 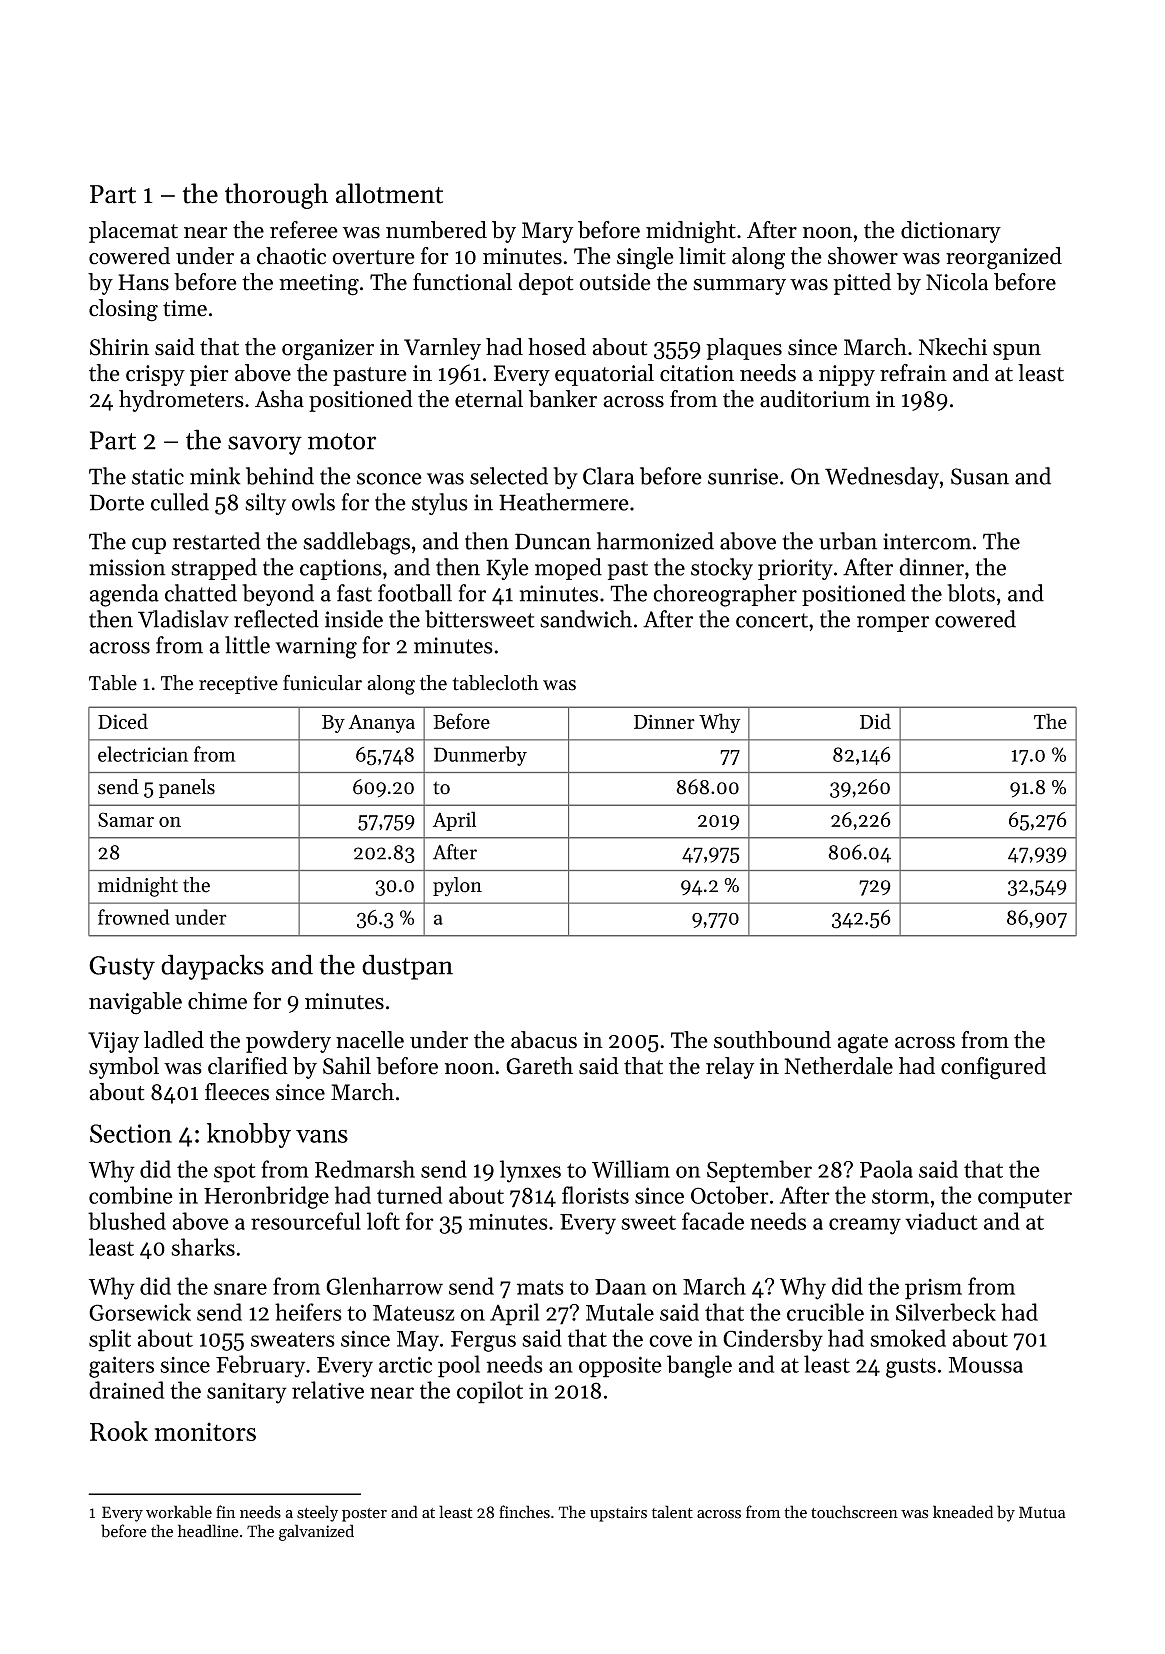 What do you see at coordinates (328, 1390) in the page?
I see `relative` at bounding box center [328, 1390].
